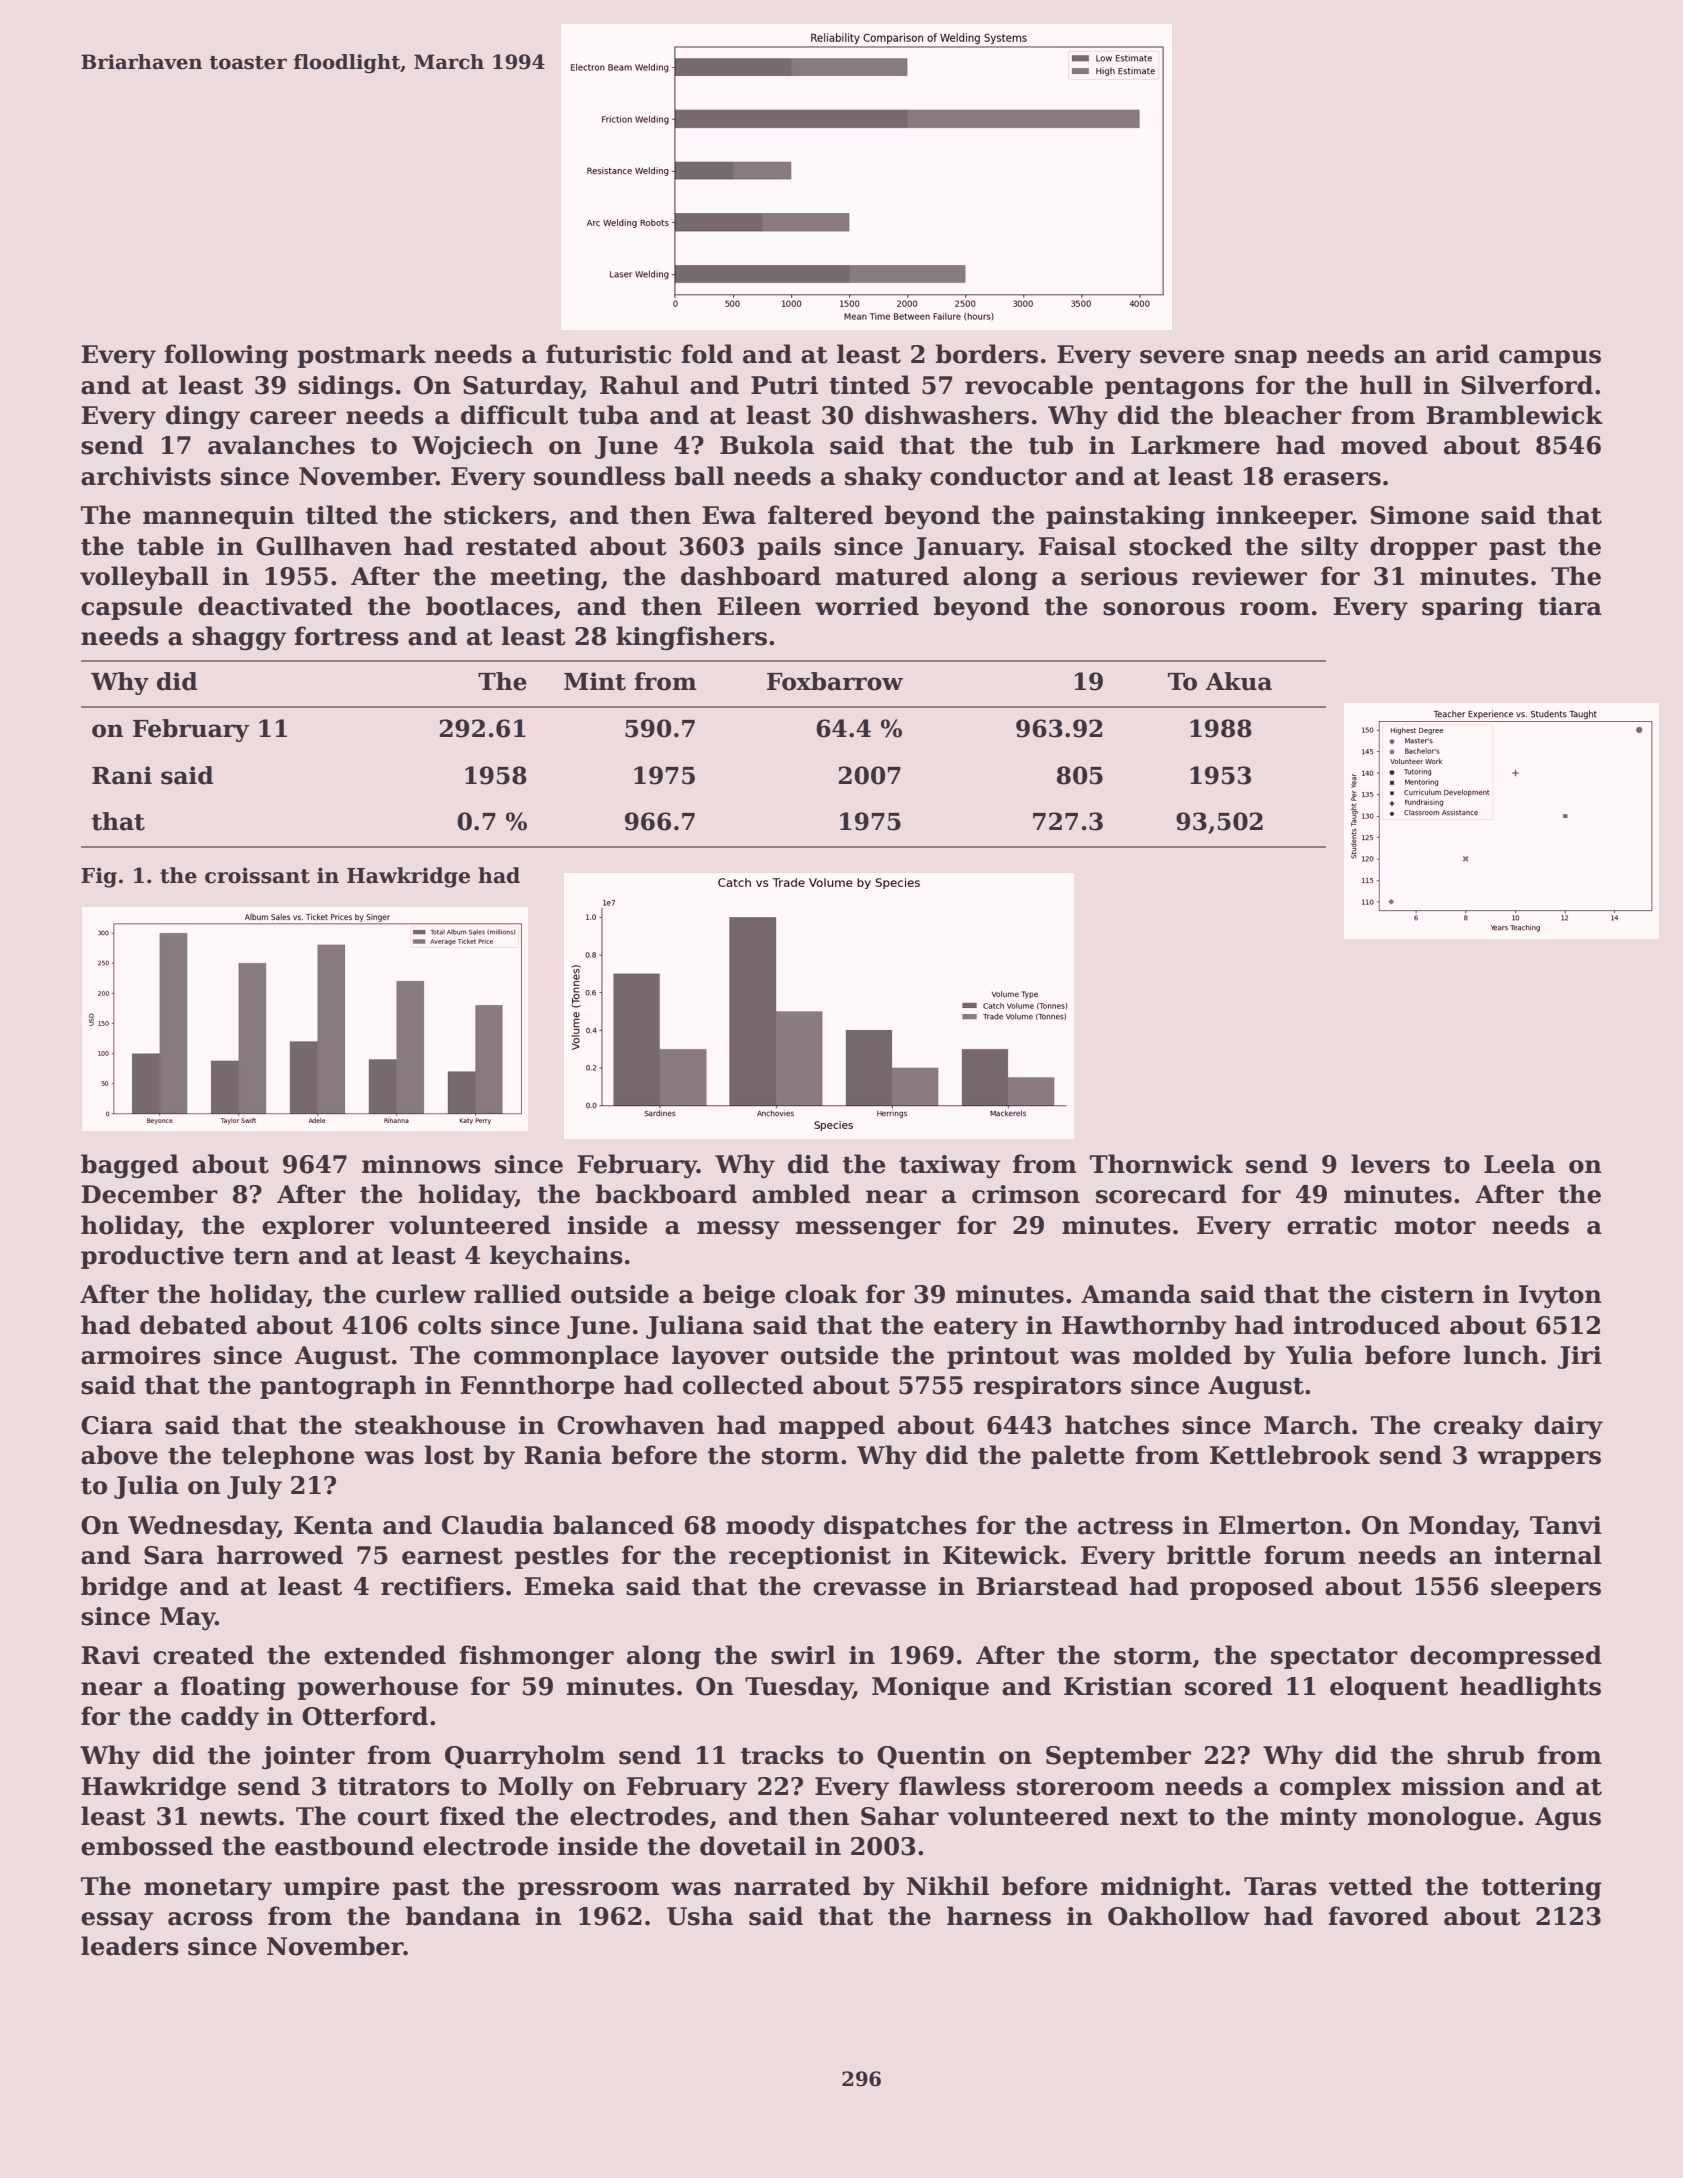 This screenshot has height=2178, width=1683. What do you see at coordinates (257, 875) in the screenshot?
I see `croissant` at bounding box center [257, 875].
